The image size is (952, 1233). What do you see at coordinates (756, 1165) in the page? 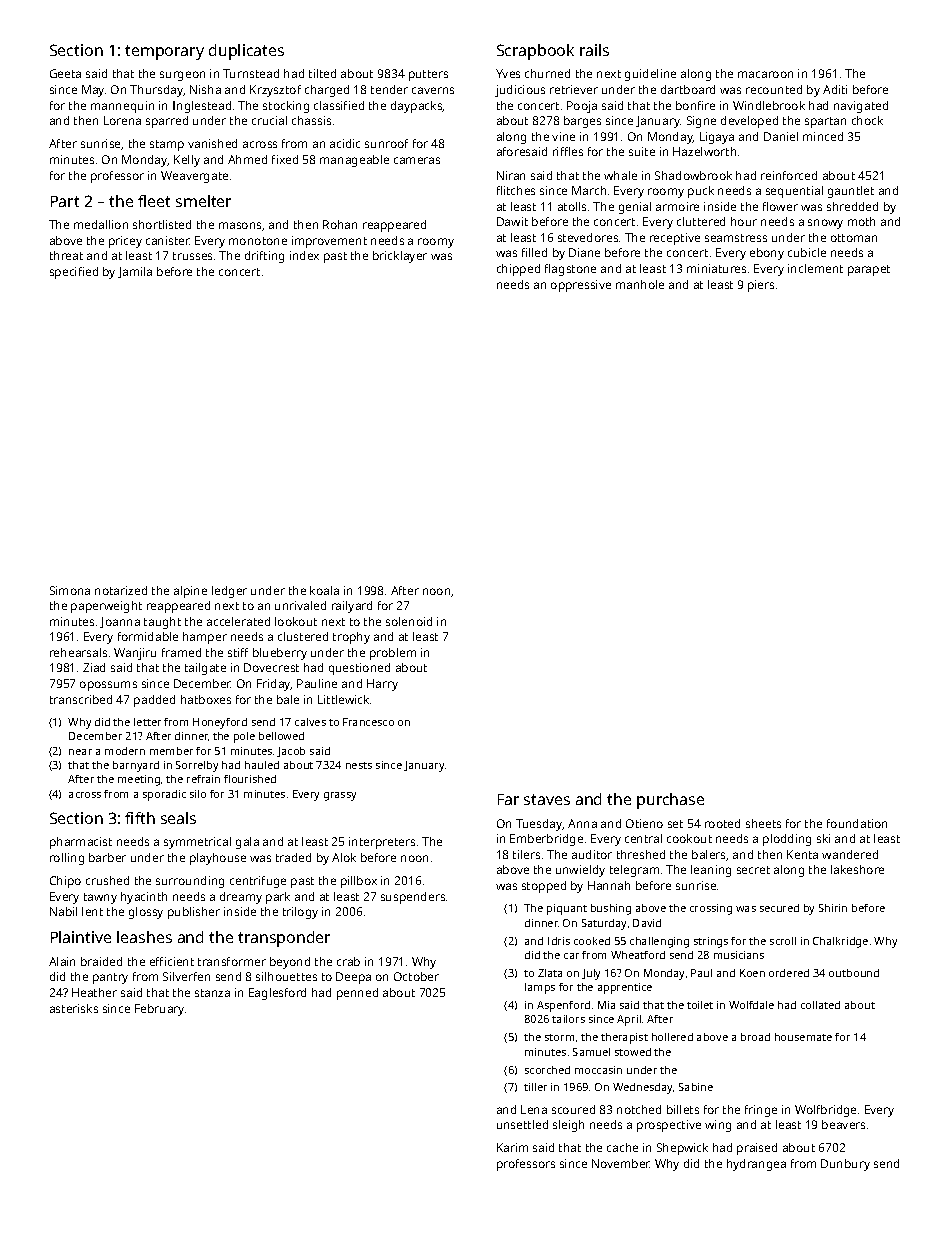
I see `hydrangea` at bounding box center [756, 1165].
